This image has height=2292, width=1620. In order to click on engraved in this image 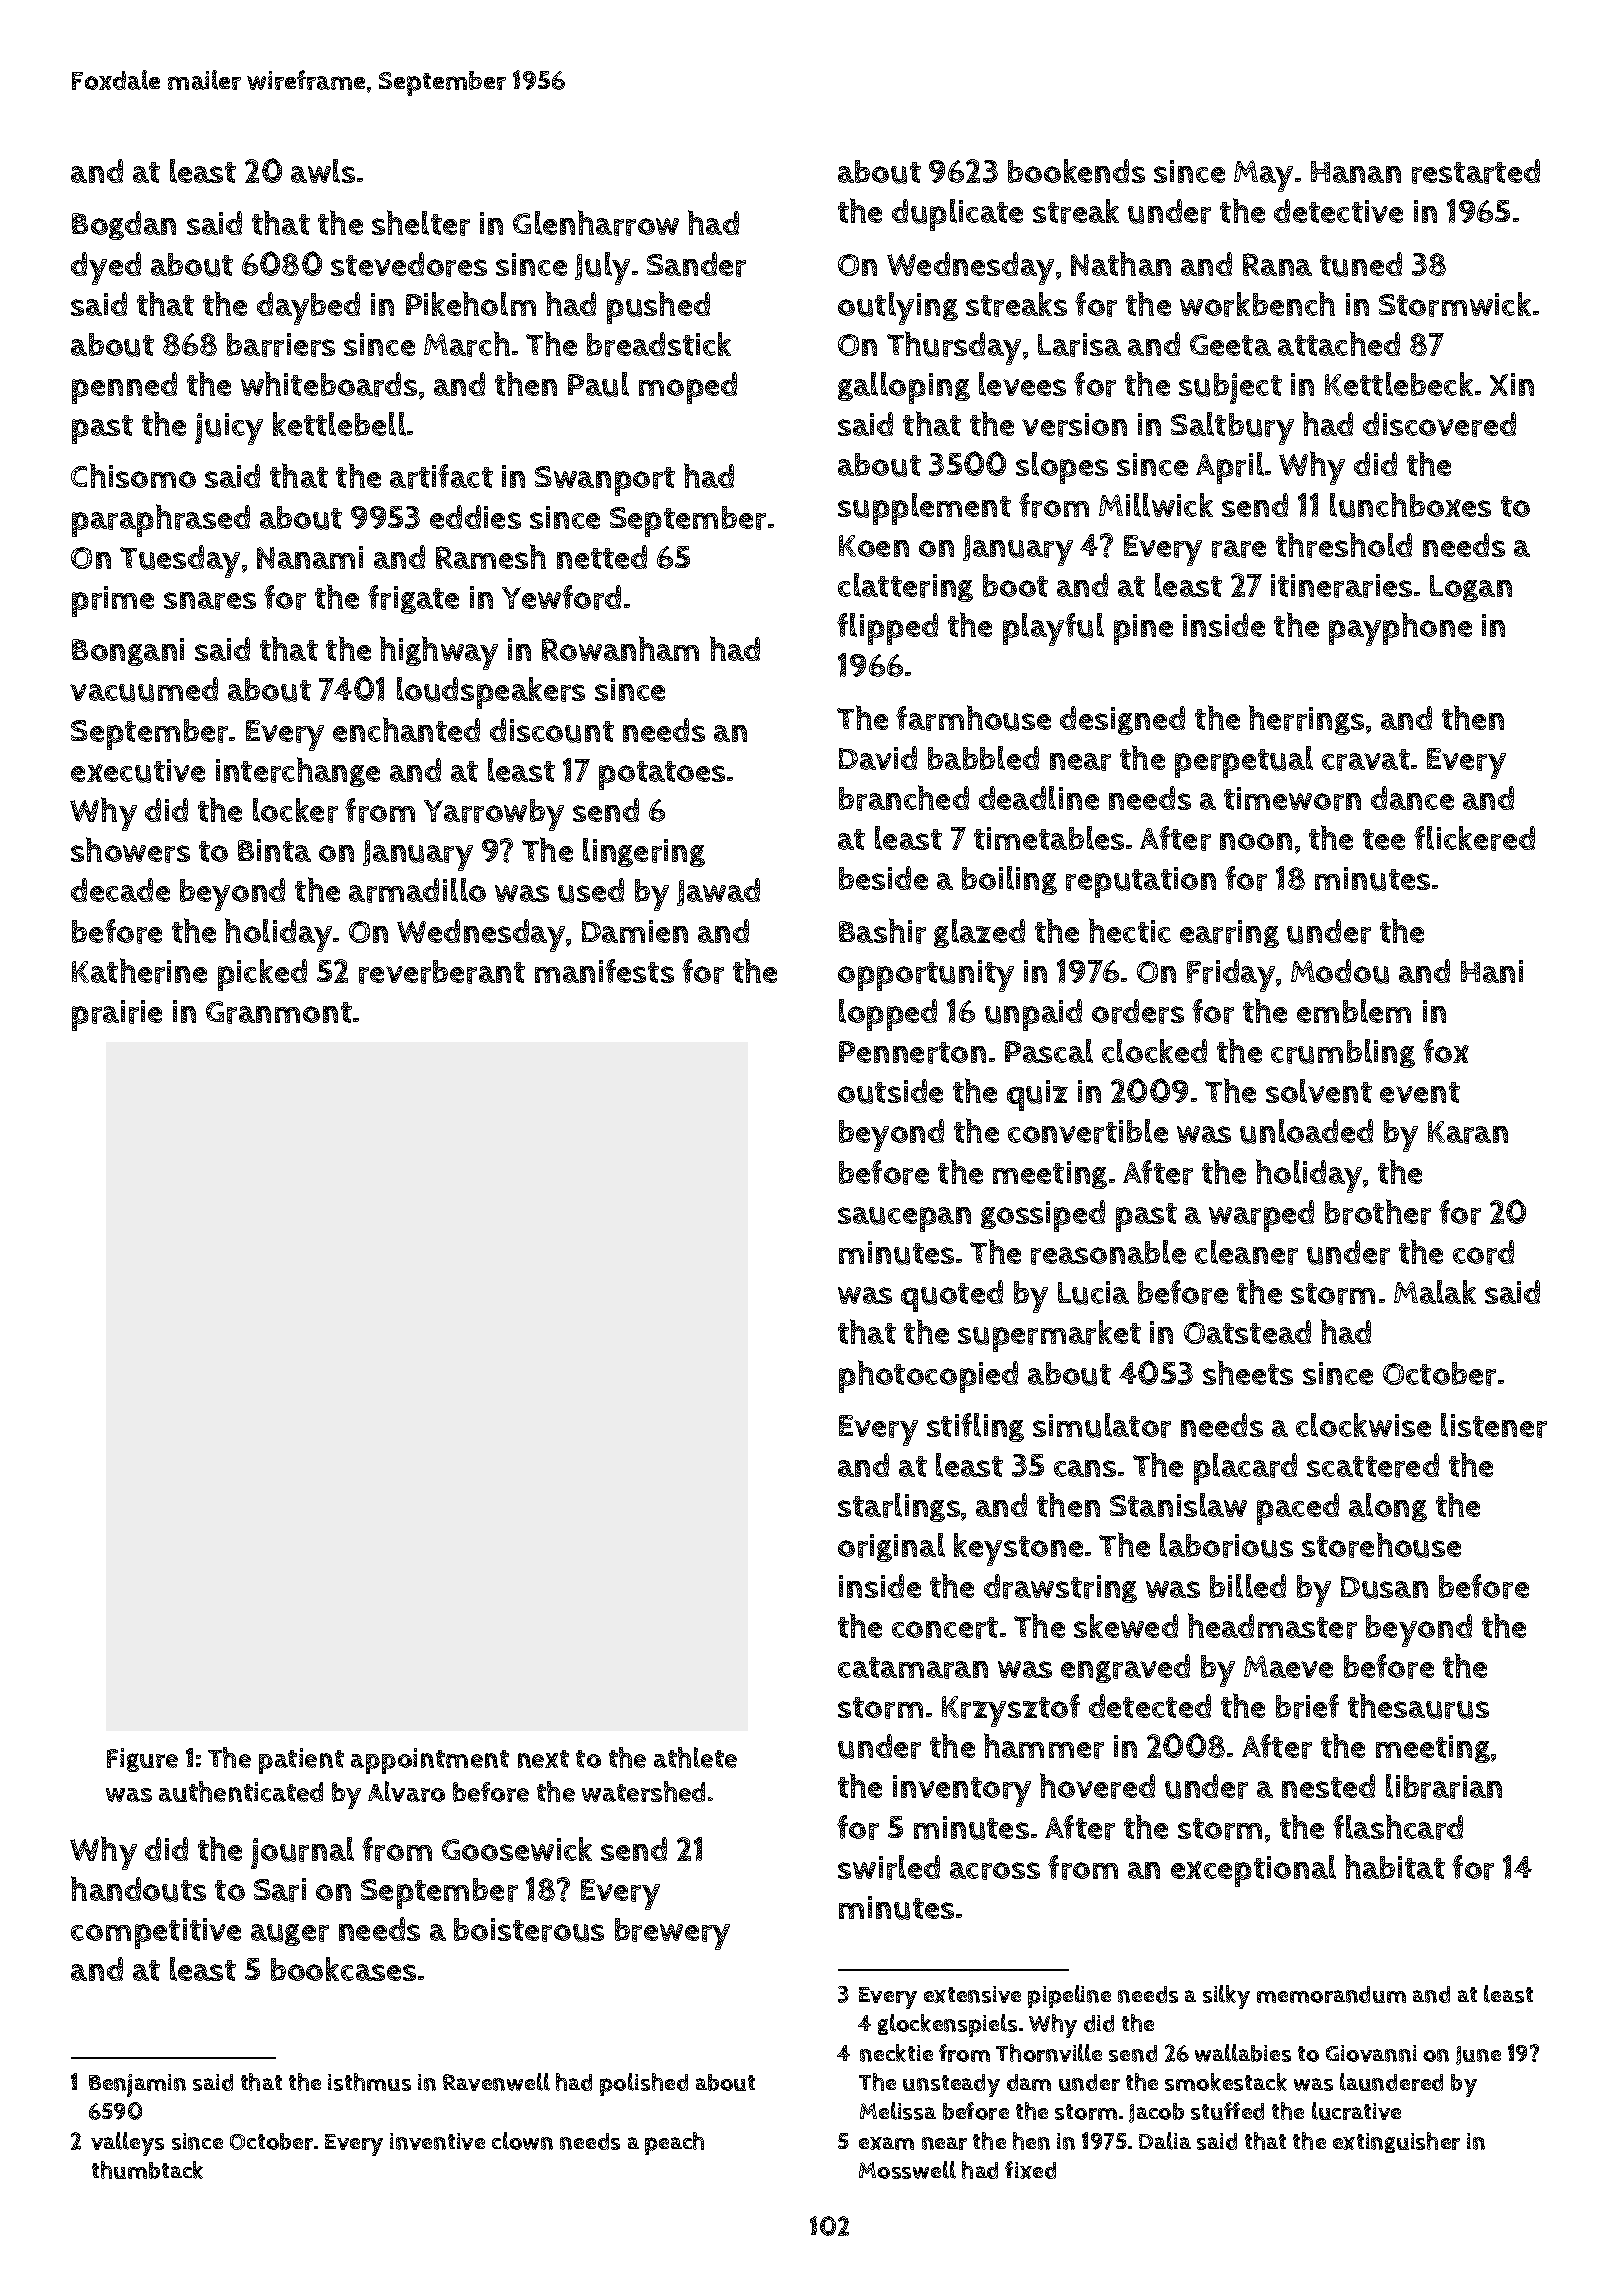, I will do `click(1125, 1668)`.
